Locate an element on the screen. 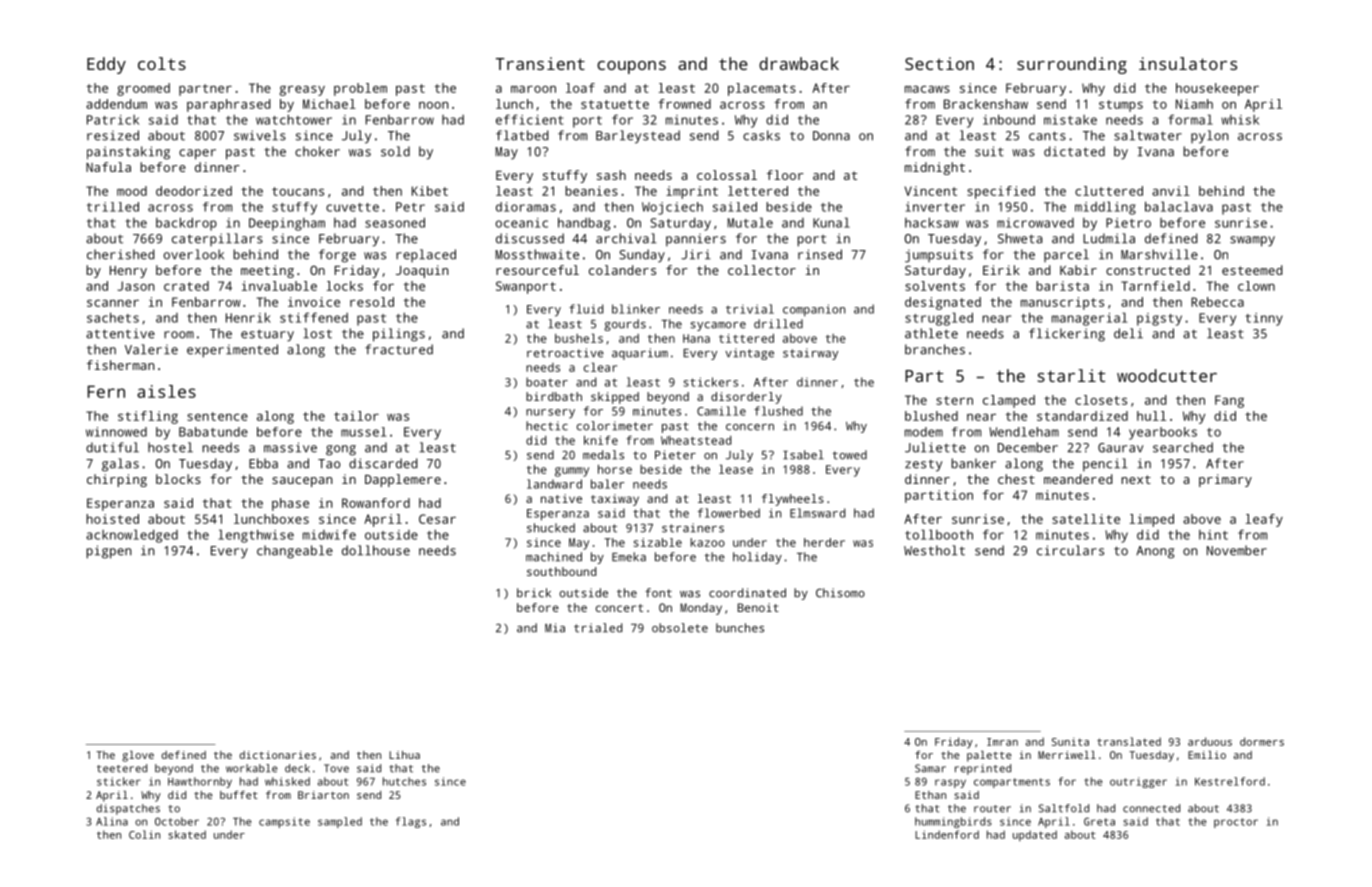  tollbooth is located at coordinates (939, 534).
